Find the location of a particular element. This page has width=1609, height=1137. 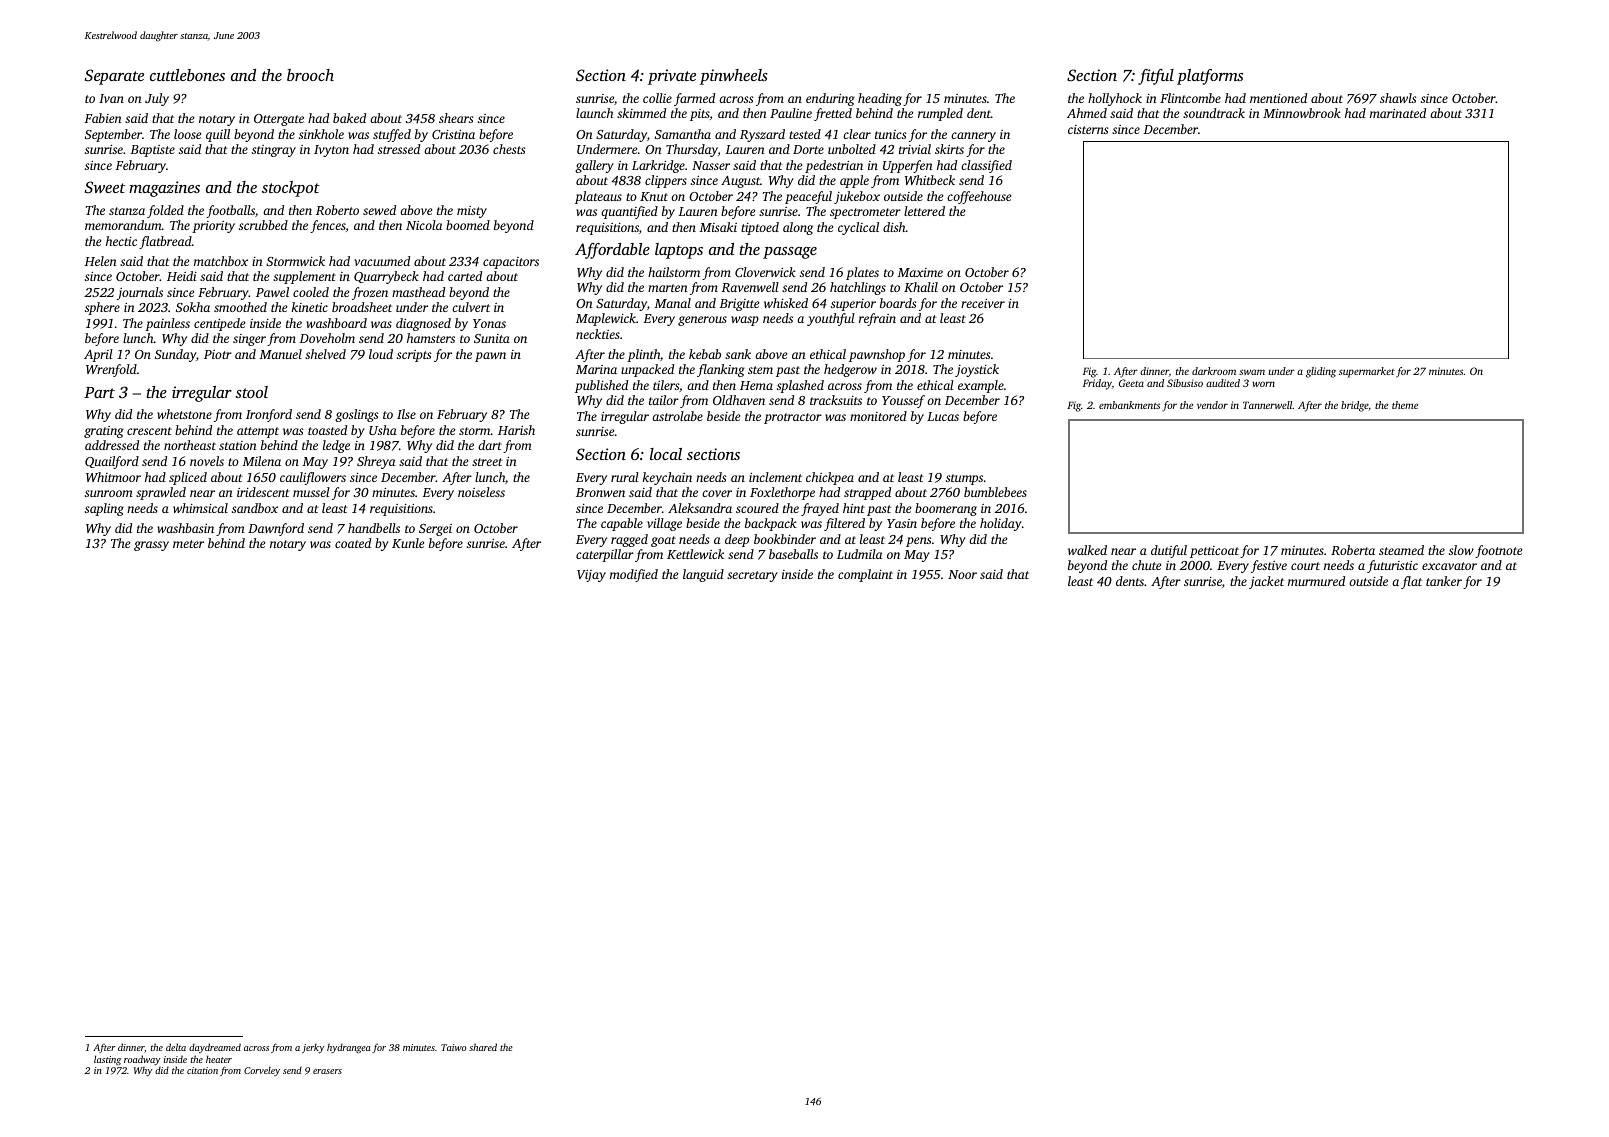

shared is located at coordinates (483, 1047).
